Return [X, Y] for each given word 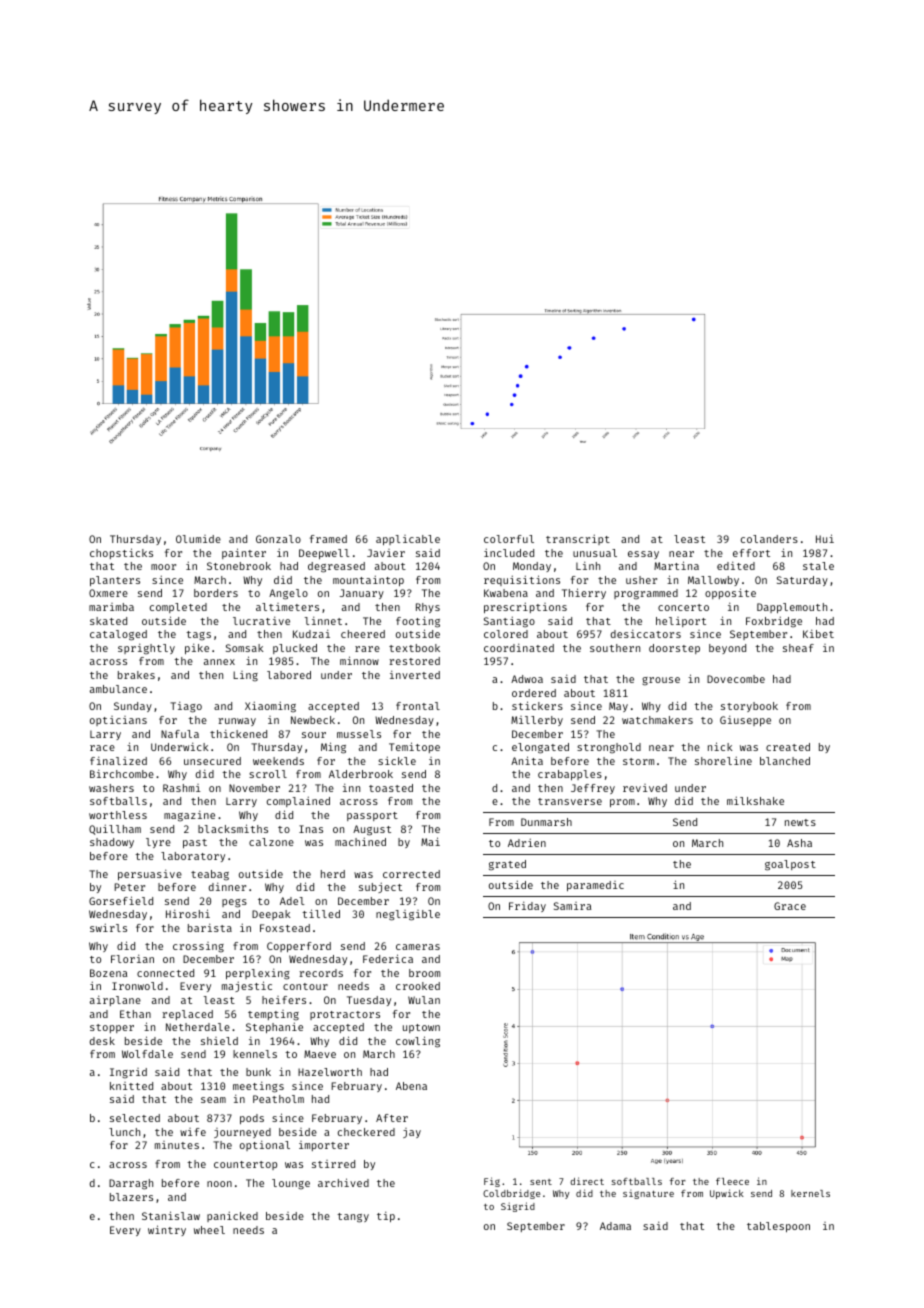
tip [386, 1217]
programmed [646, 594]
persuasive [150, 875]
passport [372, 816]
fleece [732, 1181]
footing [418, 622]
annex [219, 662]
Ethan [135, 1014]
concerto [683, 607]
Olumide [198, 539]
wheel [209, 1230]
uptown [421, 1028]
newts [800, 822]
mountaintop [368, 580]
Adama [615, 1226]
